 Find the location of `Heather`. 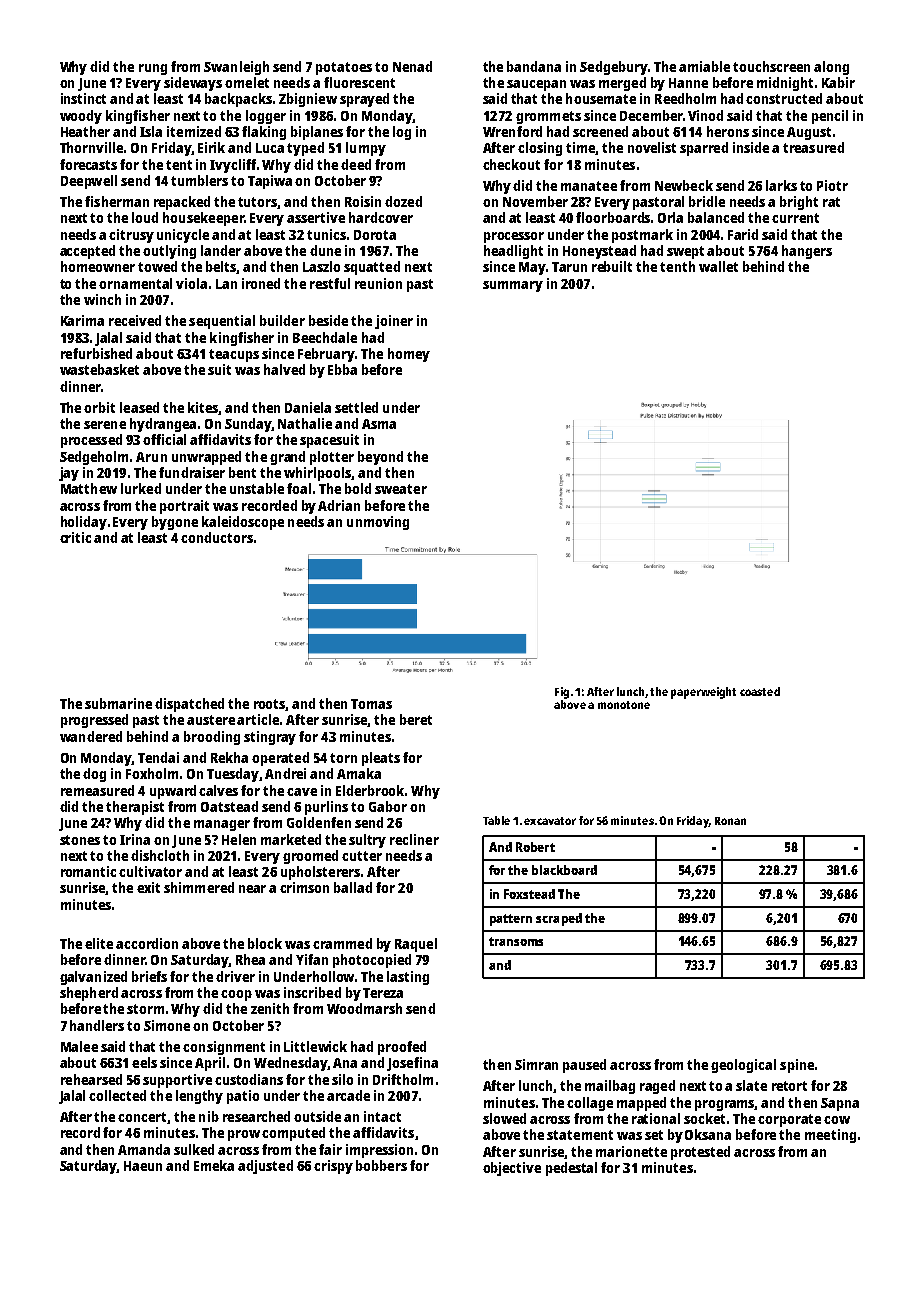

Heather is located at coordinates (85, 131).
